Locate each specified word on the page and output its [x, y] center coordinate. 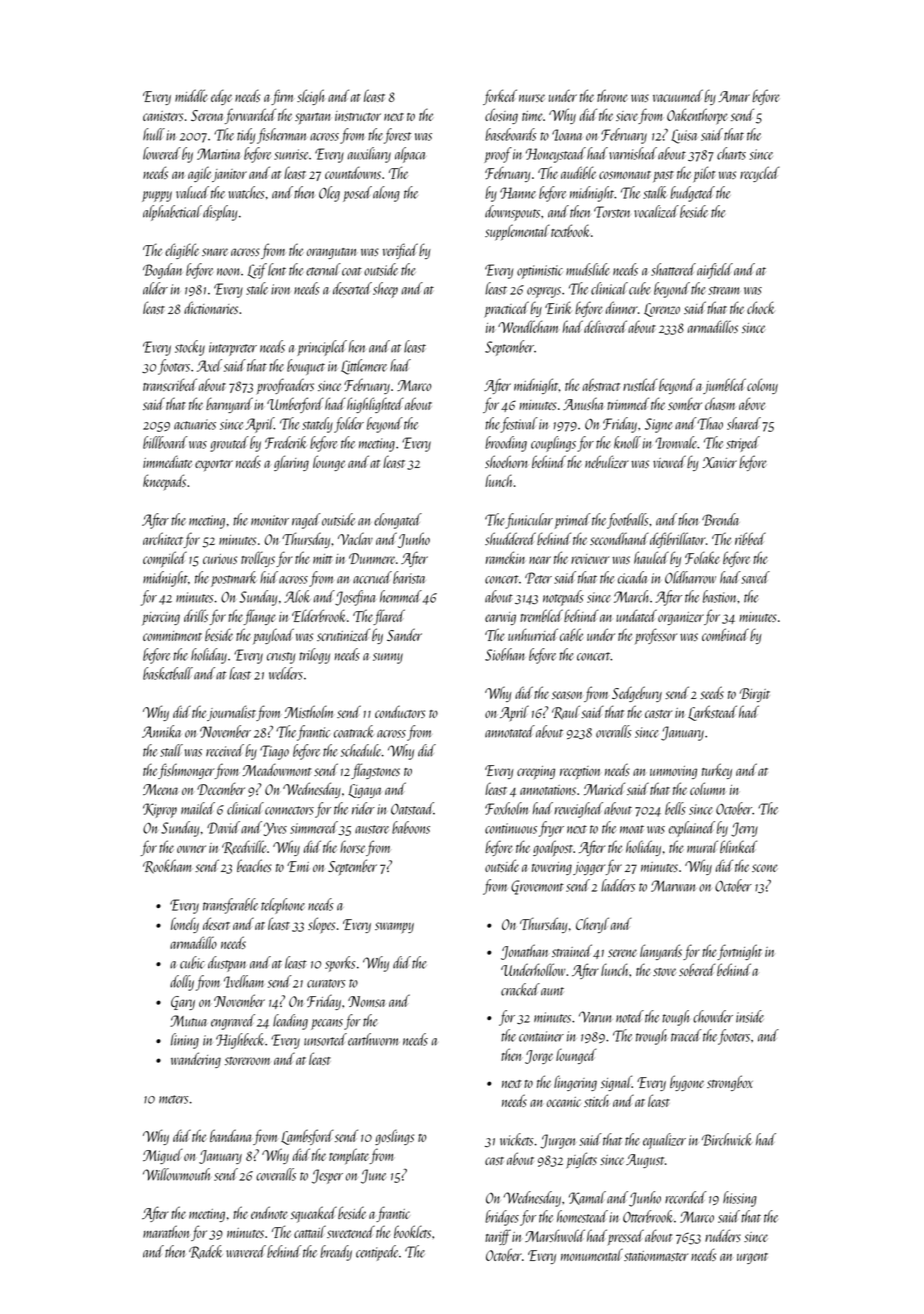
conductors [400, 712]
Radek [206, 1252]
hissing [740, 1199]
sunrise [291, 154]
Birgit [755, 695]
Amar [734, 96]
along [386, 194]
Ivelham [244, 981]
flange [260, 617]
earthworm [373, 1039]
